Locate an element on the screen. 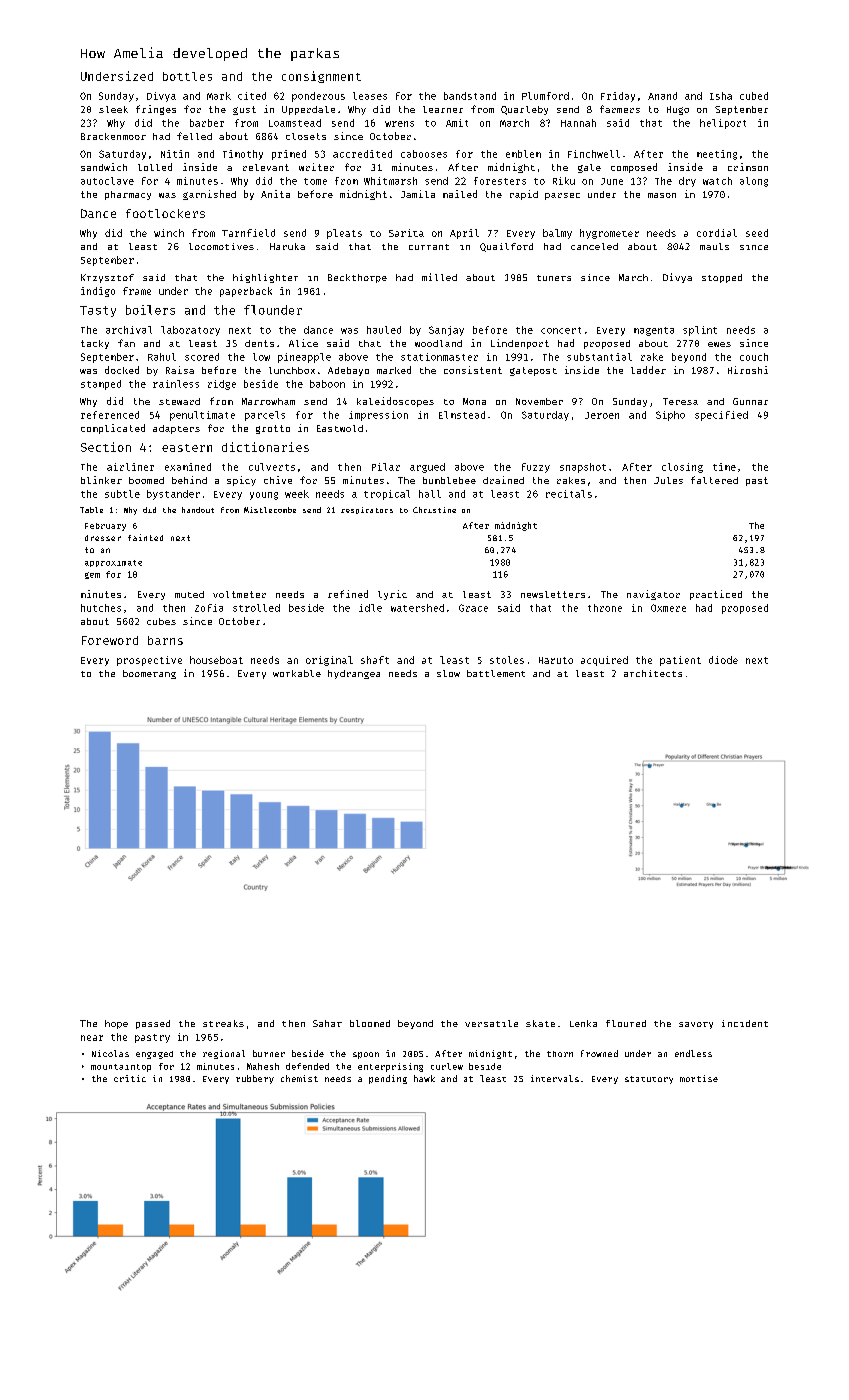 Image resolution: width=849 pixels, height=1400 pixels. bottles is located at coordinates (187, 76).
